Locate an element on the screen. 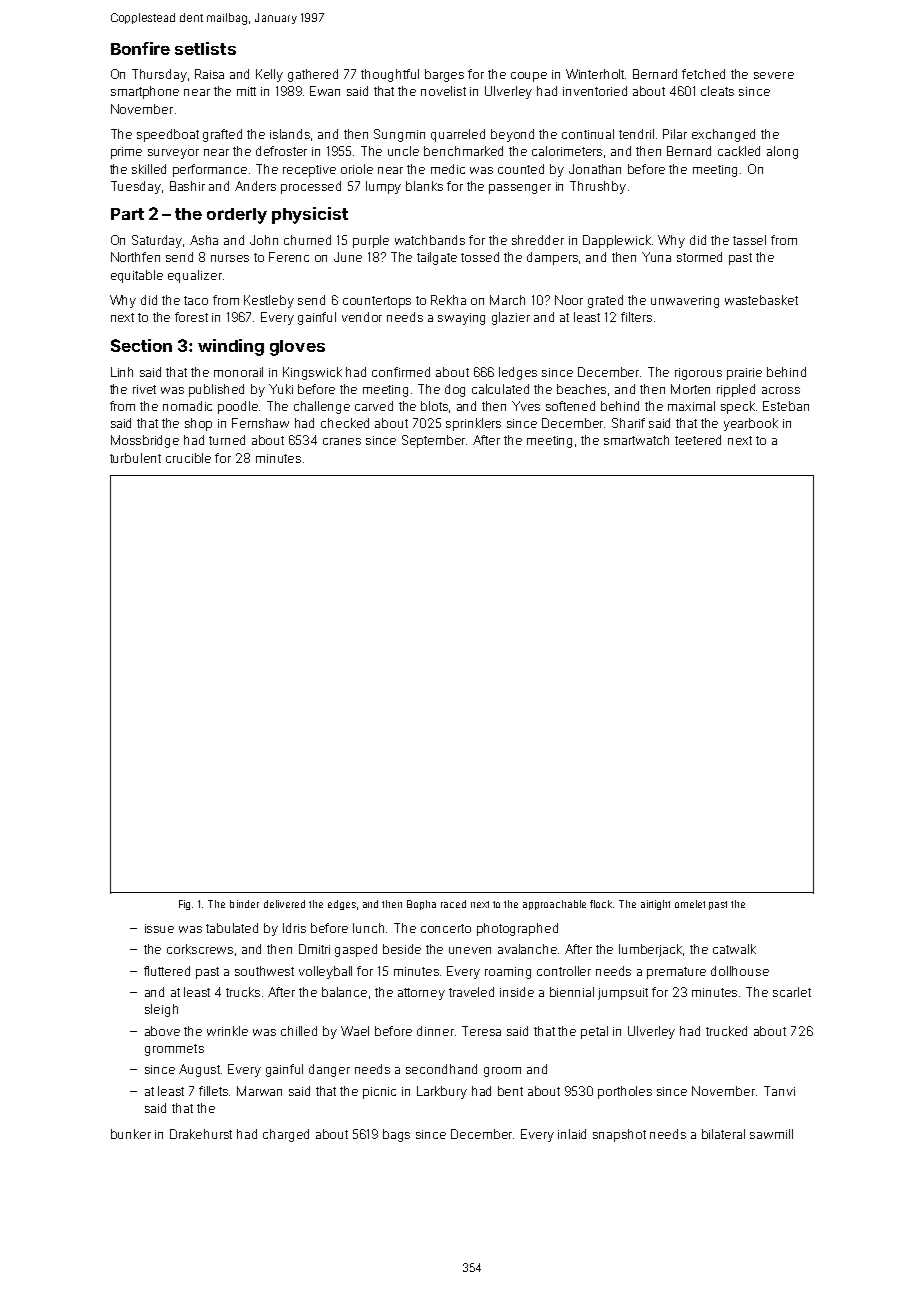 Image resolution: width=924 pixels, height=1308 pixels. Fig is located at coordinates (184, 905).
